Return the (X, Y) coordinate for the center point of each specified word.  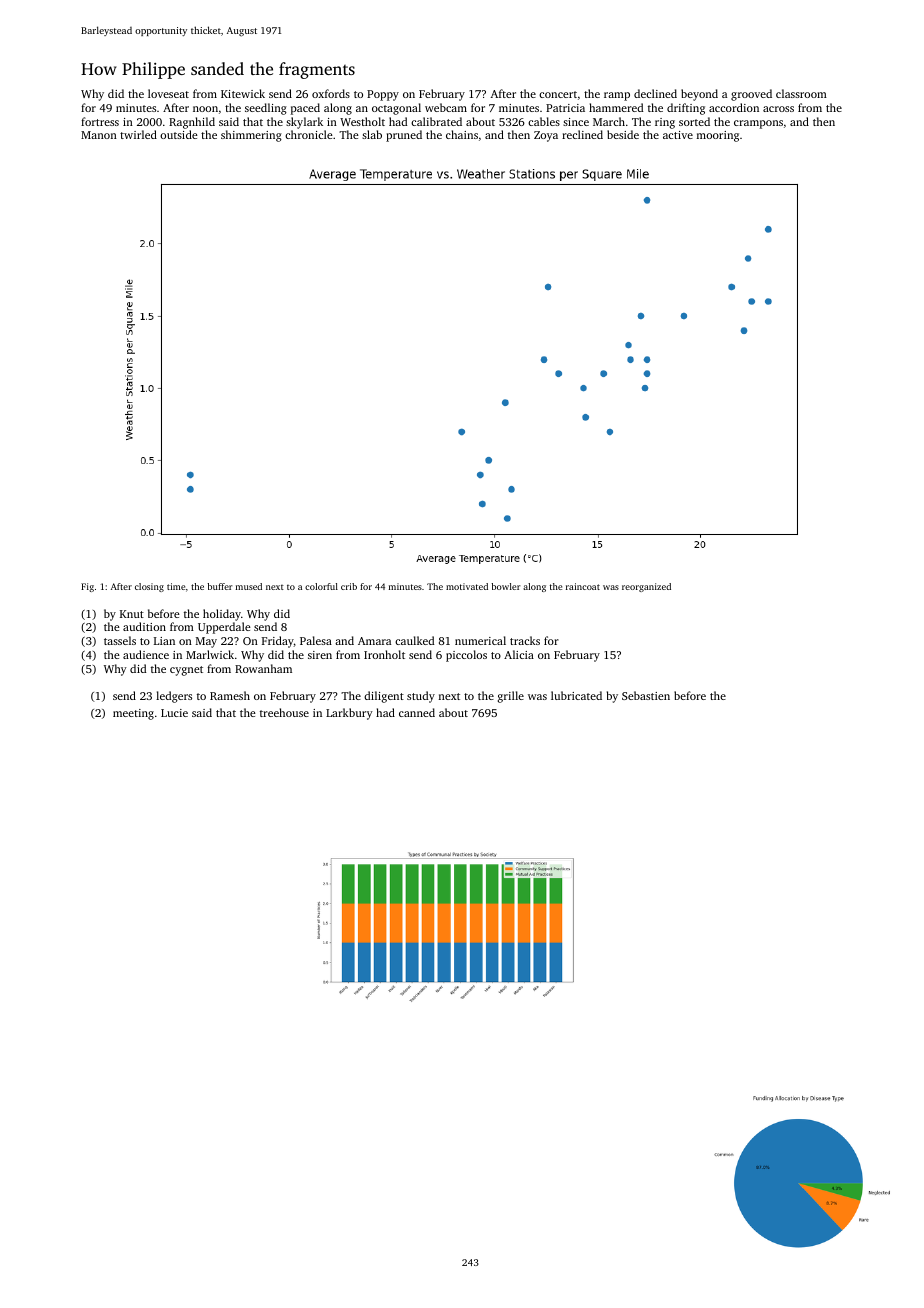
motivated (467, 586)
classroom (801, 93)
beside (623, 134)
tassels (120, 640)
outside (179, 134)
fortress (100, 121)
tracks (525, 640)
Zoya (546, 136)
